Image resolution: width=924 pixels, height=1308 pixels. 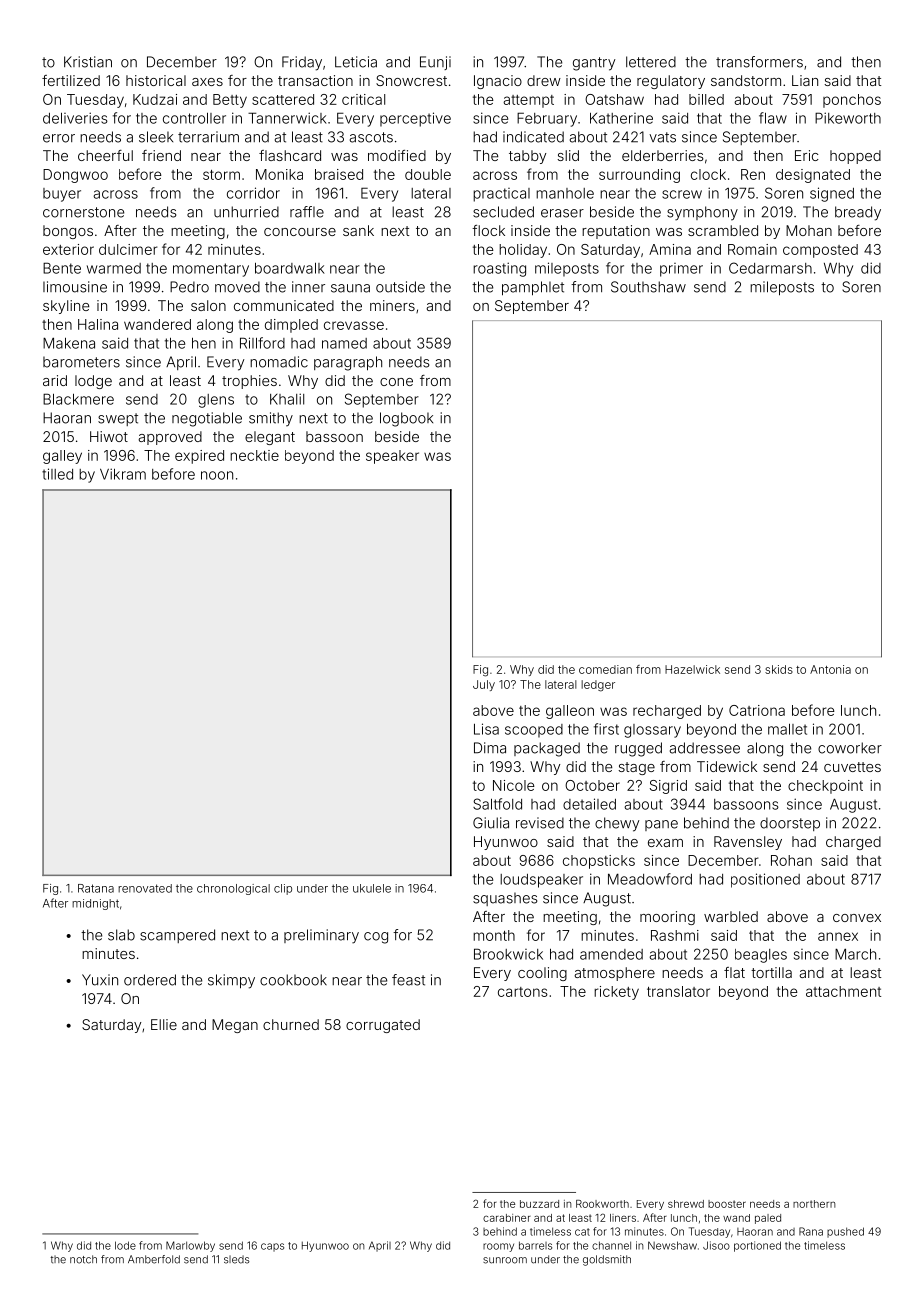 What do you see at coordinates (125, 1245) in the document?
I see `lode` at bounding box center [125, 1245].
